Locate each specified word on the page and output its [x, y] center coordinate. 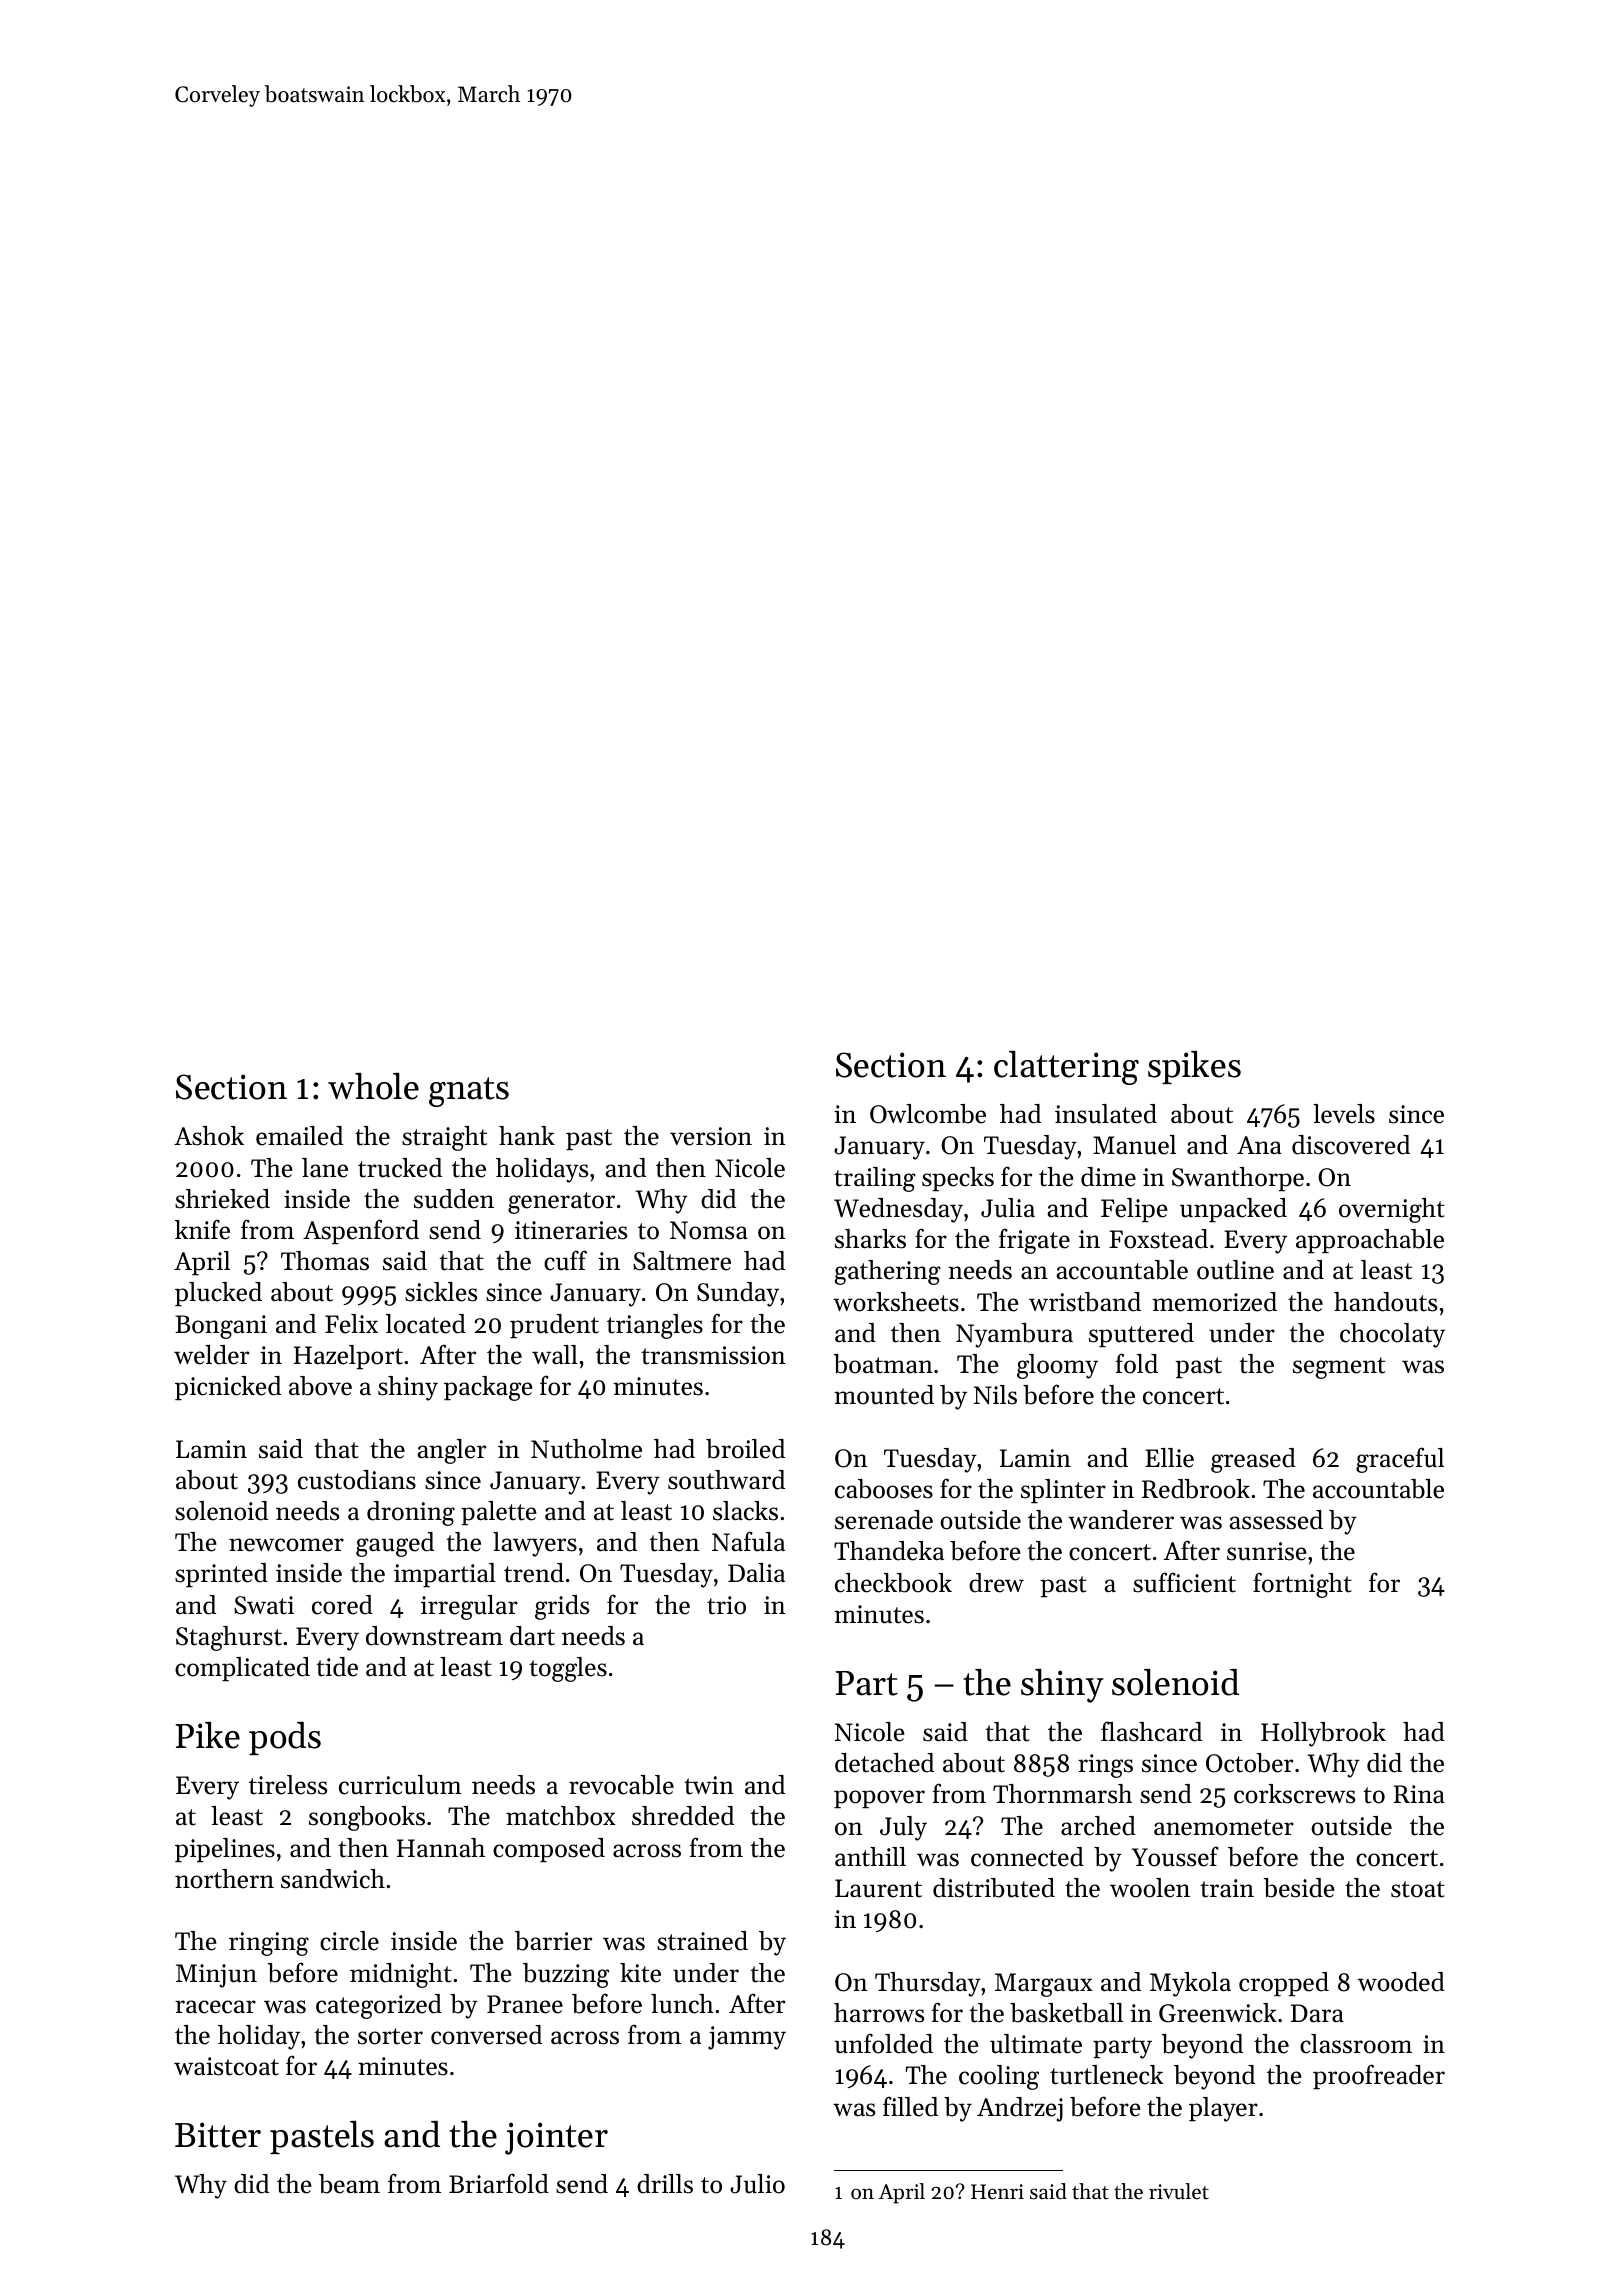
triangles [655, 1326]
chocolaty [1392, 1335]
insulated [1106, 1114]
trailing [875, 1179]
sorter [390, 2036]
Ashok [209, 1136]
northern [224, 1879]
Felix [351, 1324]
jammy [747, 2038]
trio [726, 1605]
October [1249, 1763]
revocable [621, 1785]
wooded [1401, 1982]
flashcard [1151, 1731]
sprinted [221, 1575]
